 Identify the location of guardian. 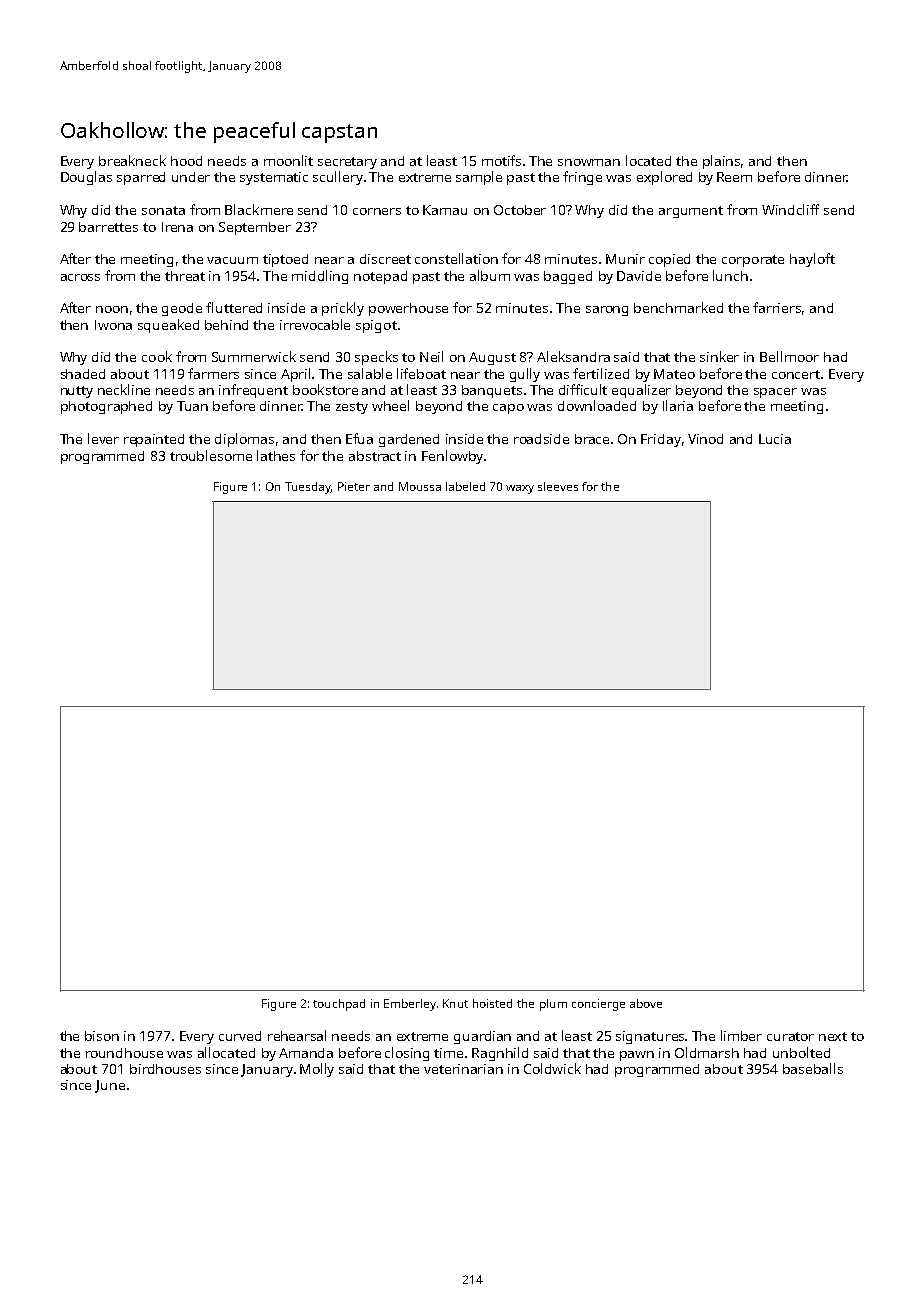
(482, 1037).
